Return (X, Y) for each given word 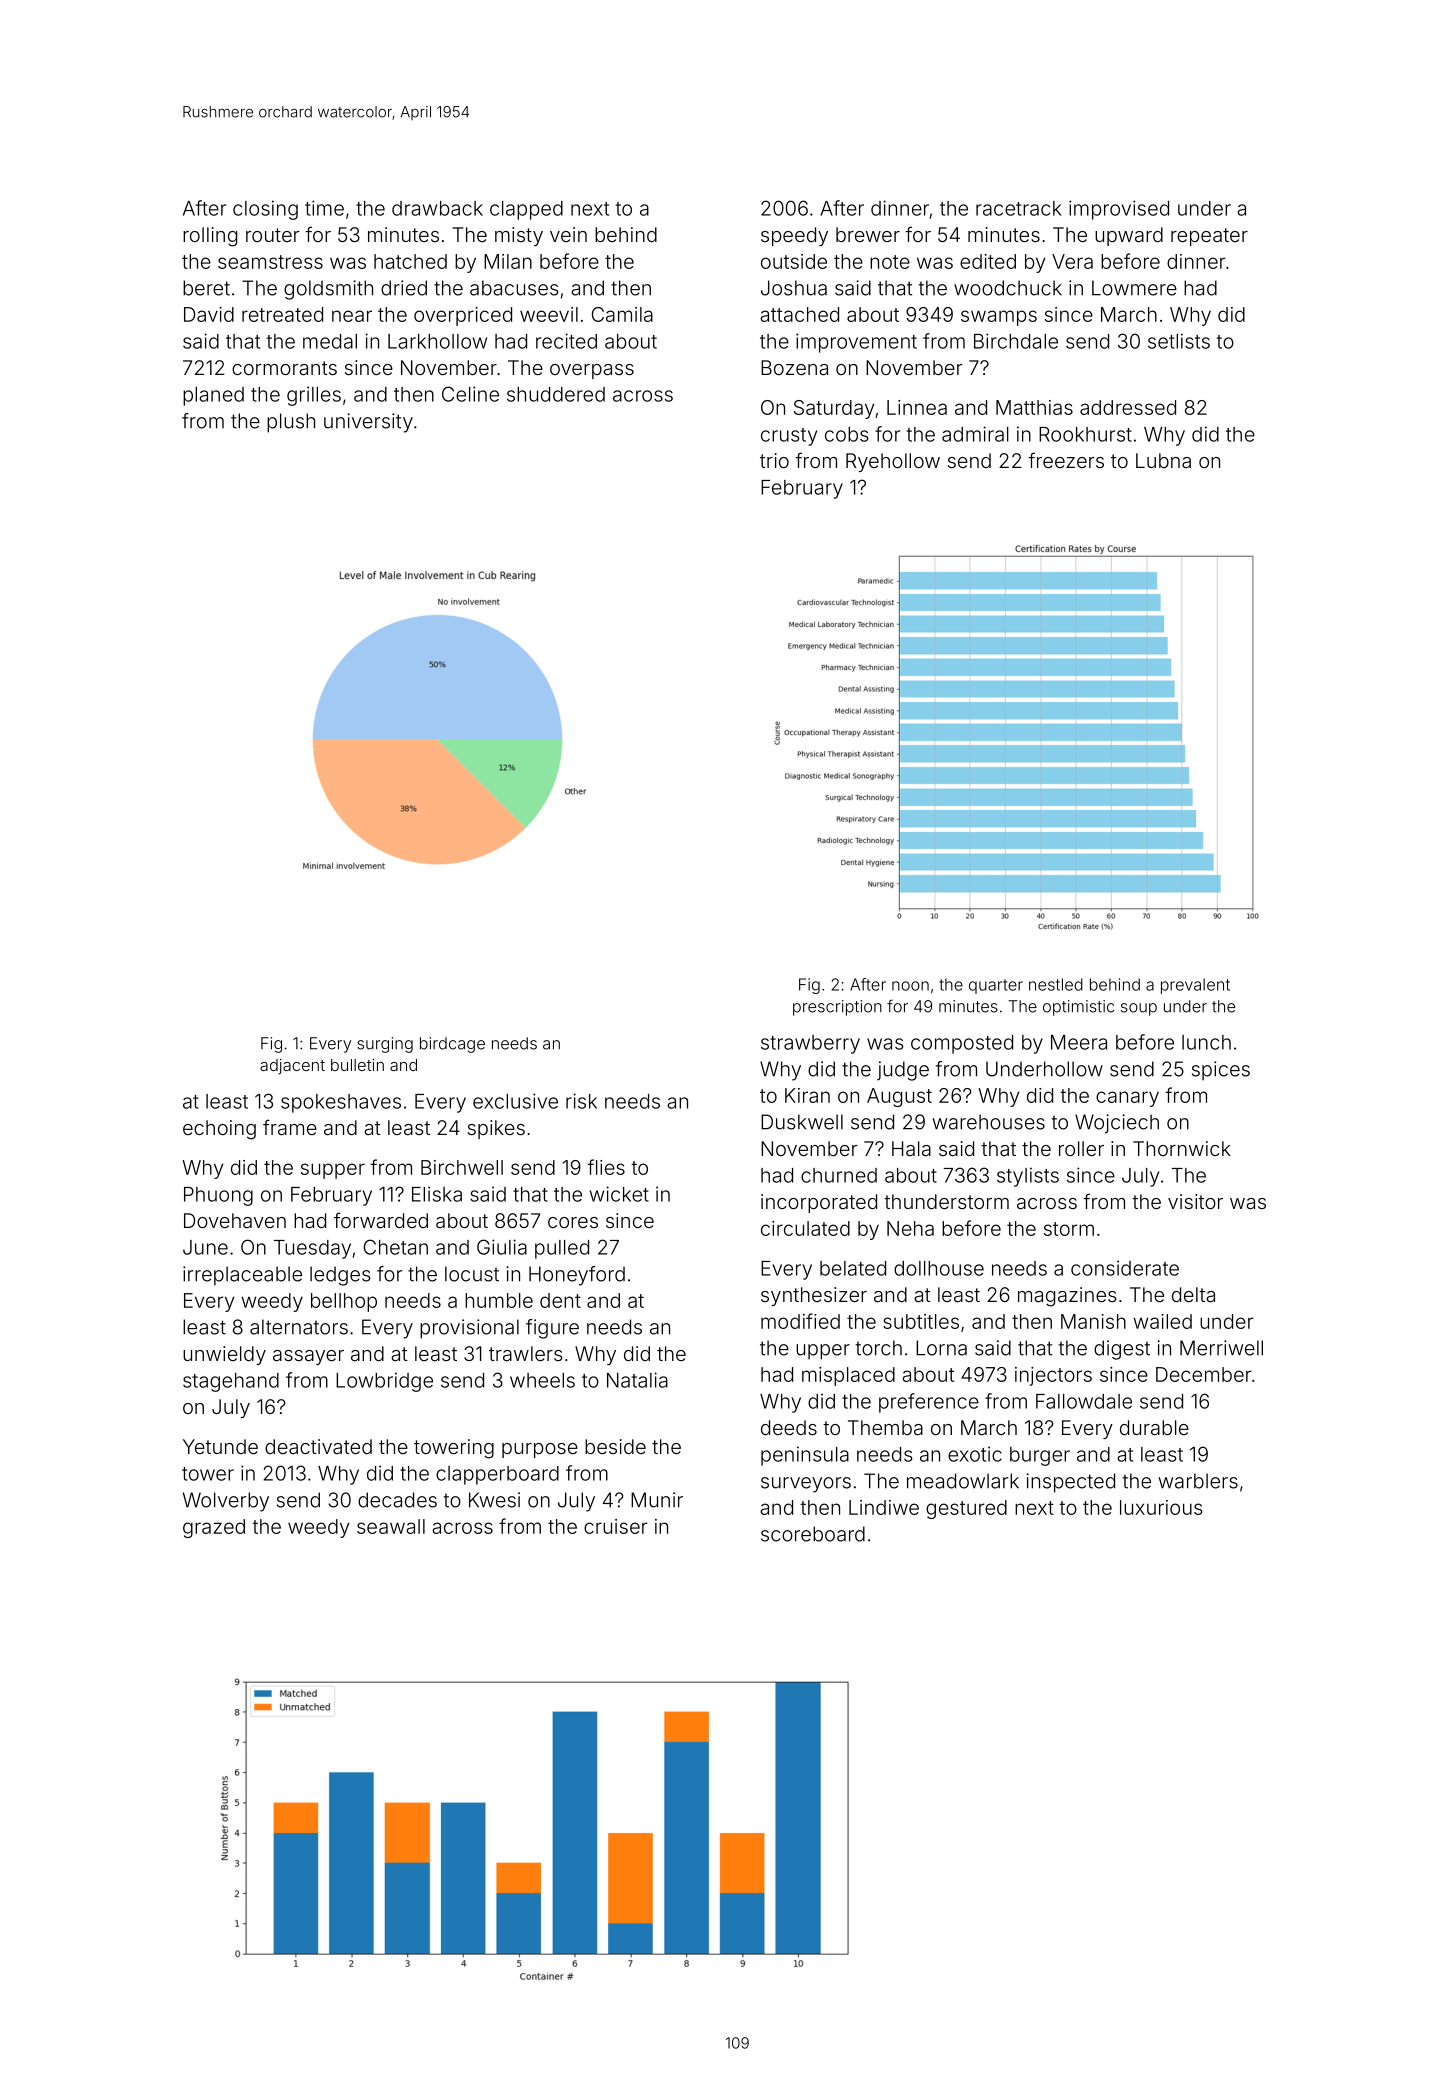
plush (291, 423)
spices (1221, 1071)
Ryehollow (893, 462)
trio (774, 460)
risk (581, 1101)
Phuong (218, 1196)
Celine (470, 394)
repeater (1209, 237)
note (890, 262)
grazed (214, 1528)
